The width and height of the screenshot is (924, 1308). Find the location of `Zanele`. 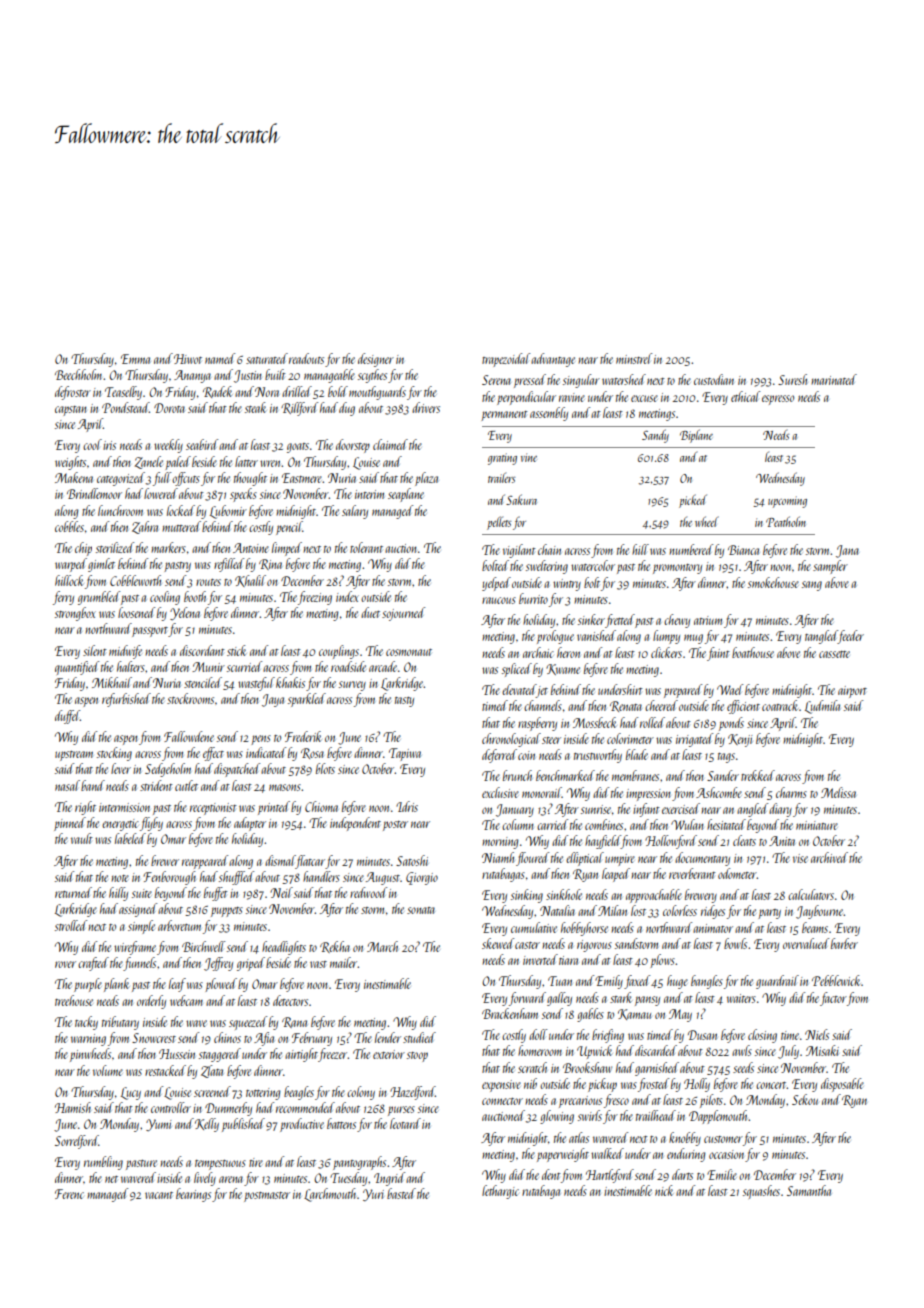

Zanele is located at coordinates (149, 462).
